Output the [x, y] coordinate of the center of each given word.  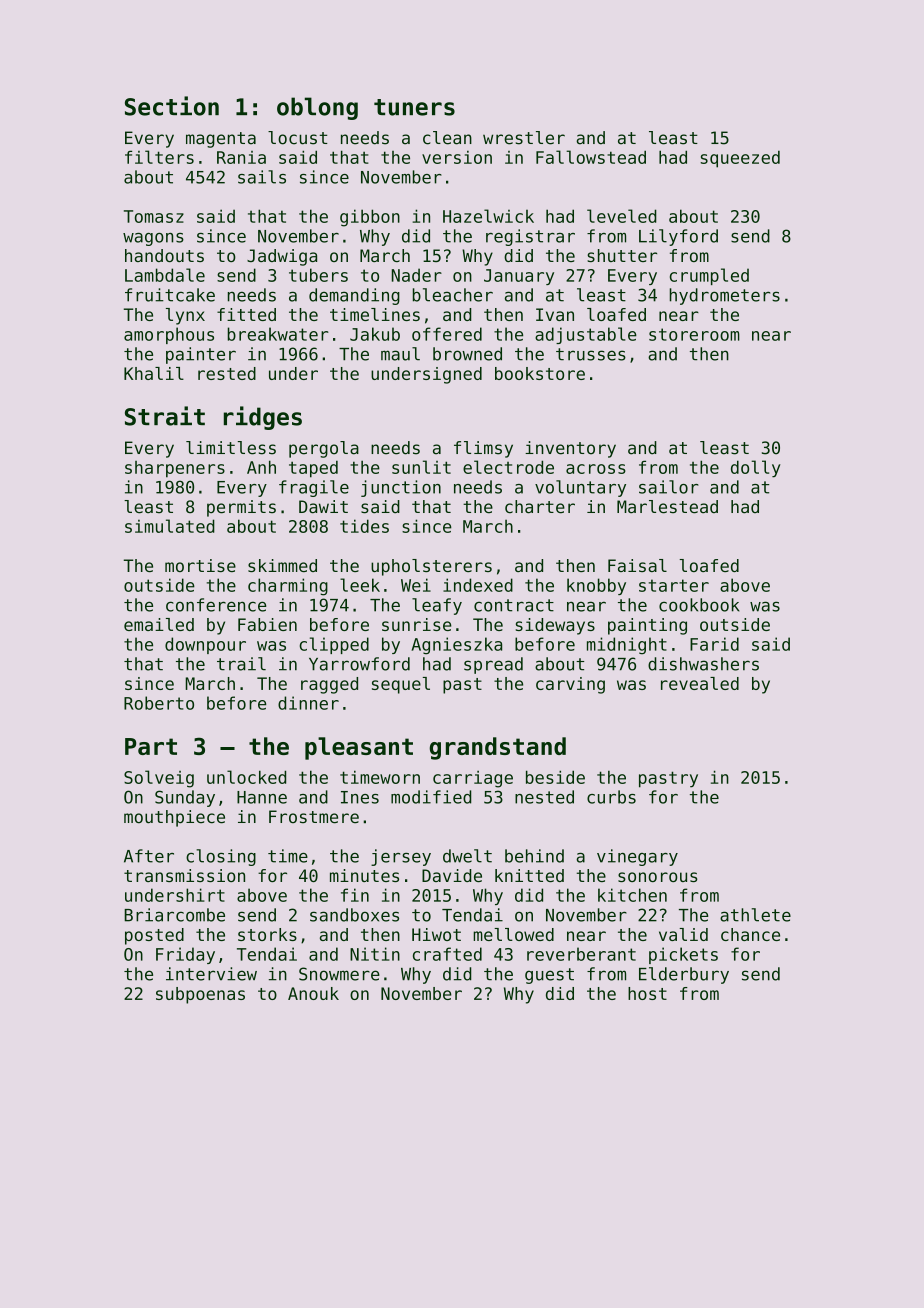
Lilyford [678, 237]
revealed [700, 683]
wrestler [524, 138]
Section [172, 106]
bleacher [453, 295]
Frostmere [314, 817]
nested [544, 797]
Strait [165, 416]
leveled [622, 216]
